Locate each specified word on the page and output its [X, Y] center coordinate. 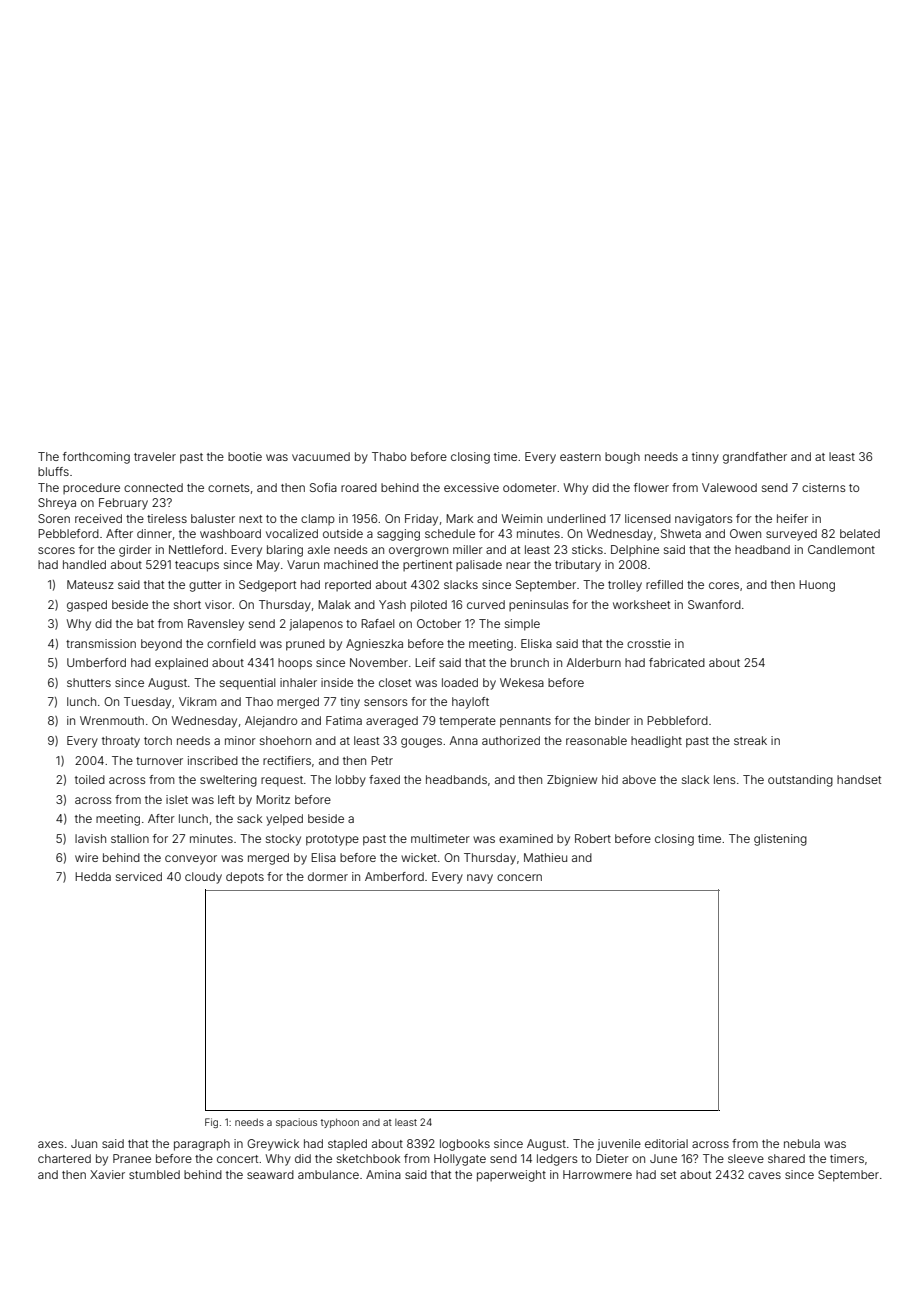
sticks [587, 549]
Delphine [635, 550]
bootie [245, 456]
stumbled [154, 1174]
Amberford [394, 876]
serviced [139, 876]
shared [786, 1158]
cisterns [824, 487]
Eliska [536, 643]
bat [145, 623]
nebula [802, 1143]
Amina [383, 1174]
